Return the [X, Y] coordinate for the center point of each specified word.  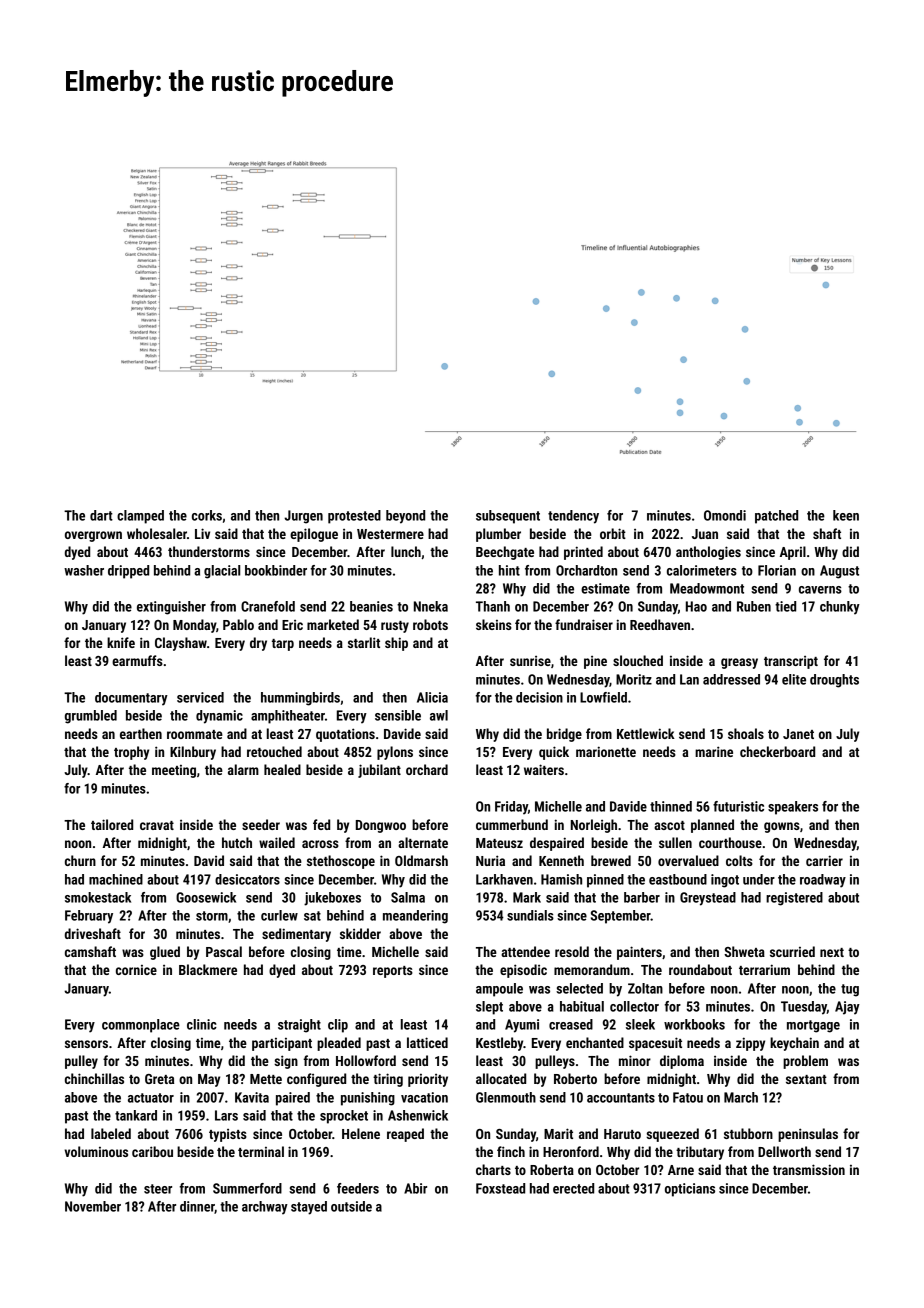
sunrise [530, 661]
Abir [415, 1188]
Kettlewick [646, 733]
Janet [798, 734]
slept [489, 1008]
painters [639, 953]
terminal [261, 1151]
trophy [131, 753]
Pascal [224, 951]
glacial [222, 572]
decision [539, 697]
